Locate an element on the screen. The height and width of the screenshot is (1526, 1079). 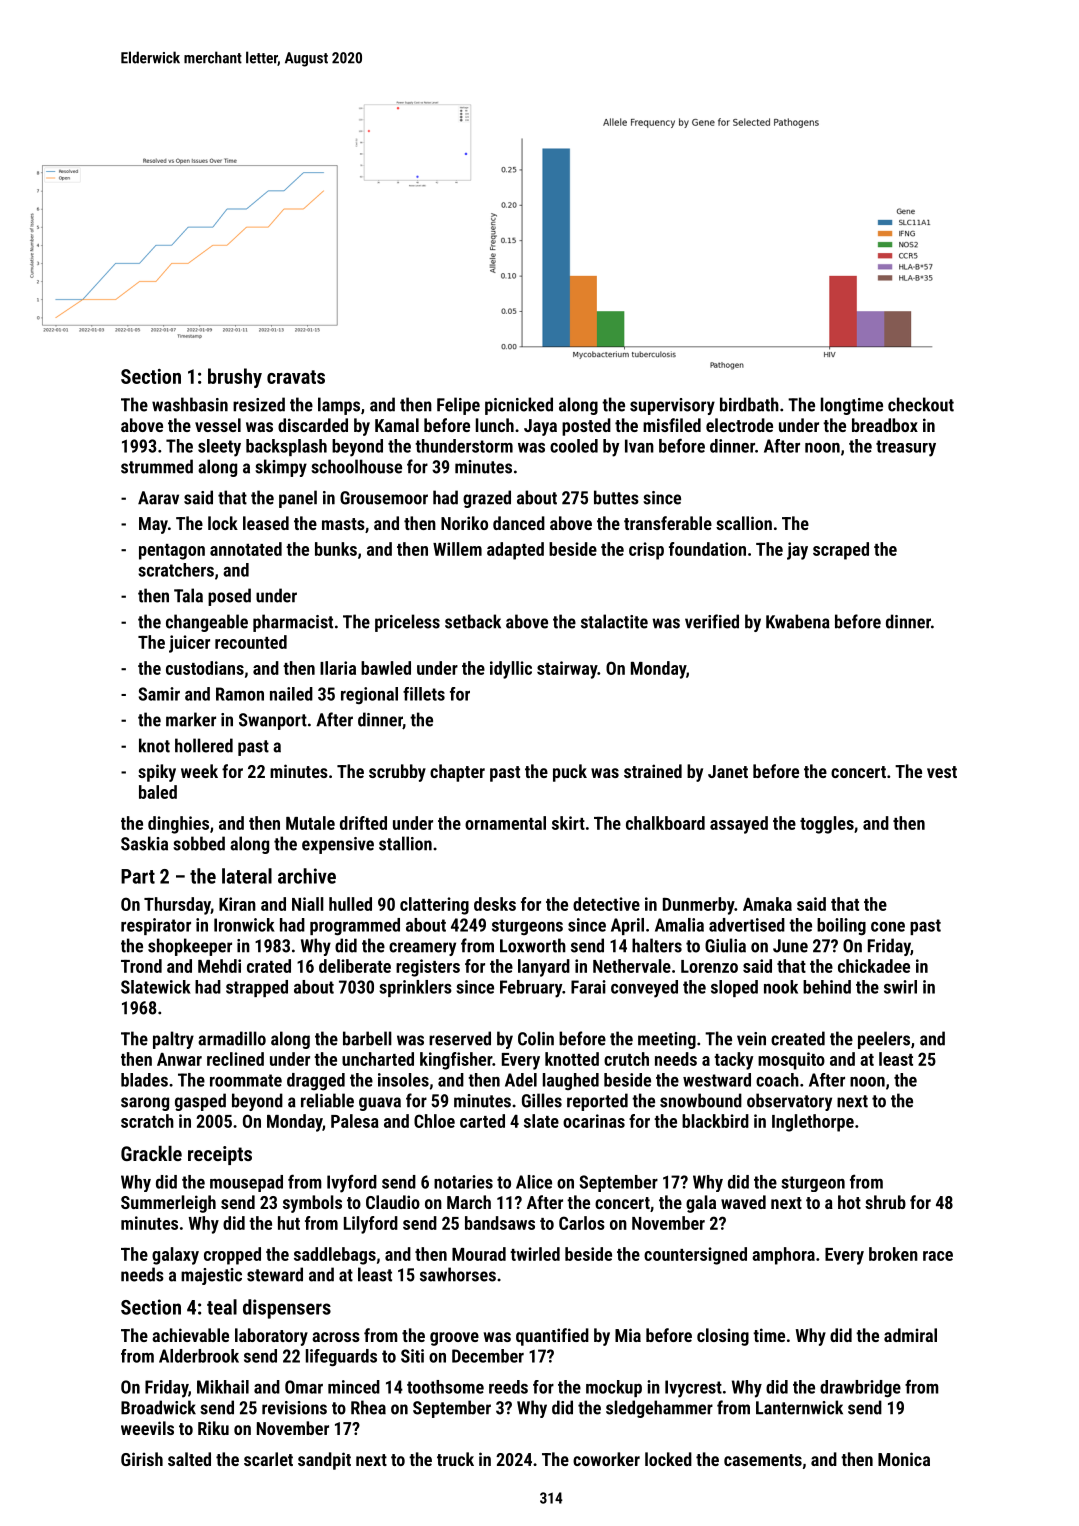
posed is located at coordinates (229, 597).
